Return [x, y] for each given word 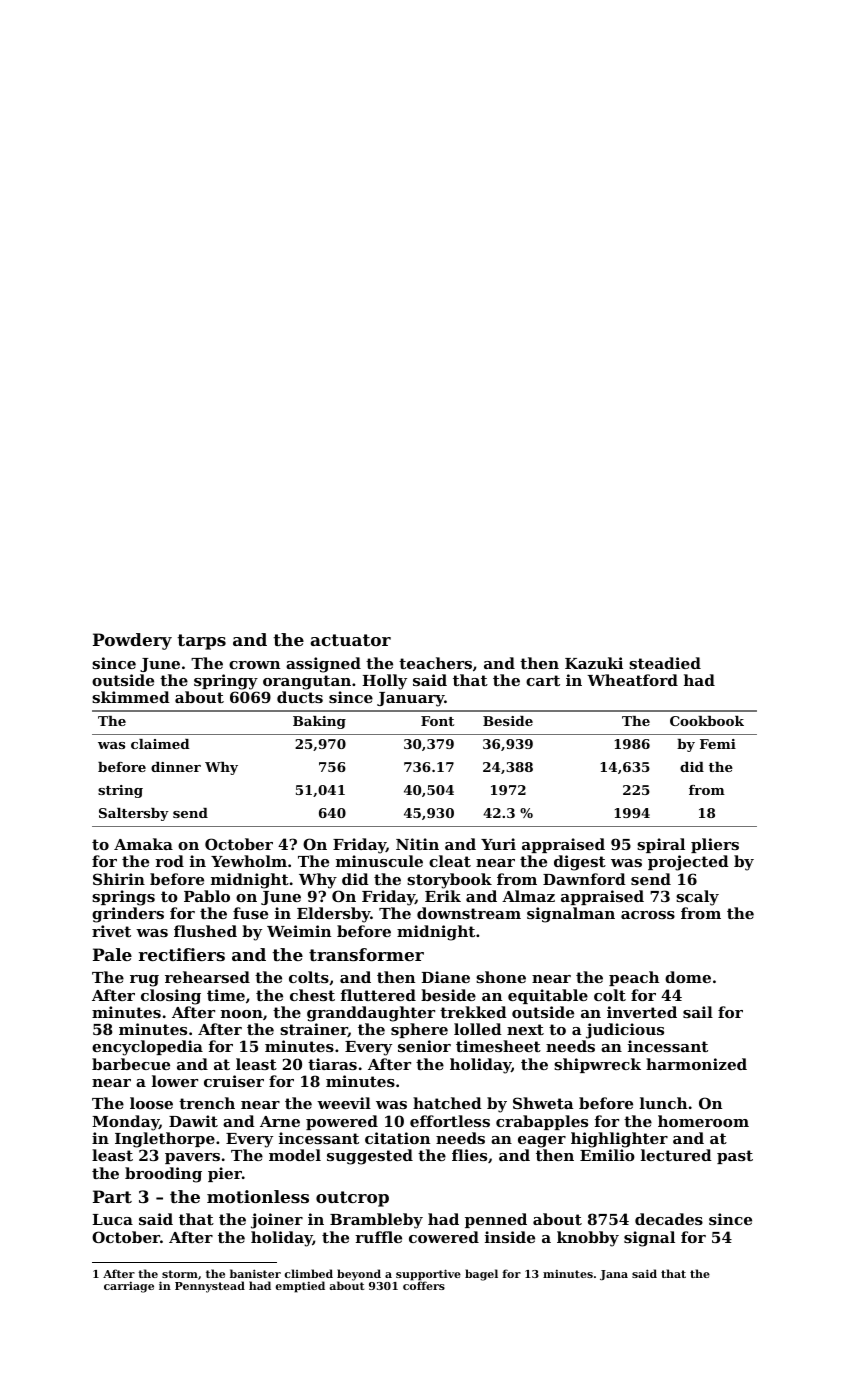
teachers [435, 663]
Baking [319, 722]
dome [688, 977]
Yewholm [249, 861]
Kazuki [594, 663]
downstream [469, 913]
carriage [129, 1287]
